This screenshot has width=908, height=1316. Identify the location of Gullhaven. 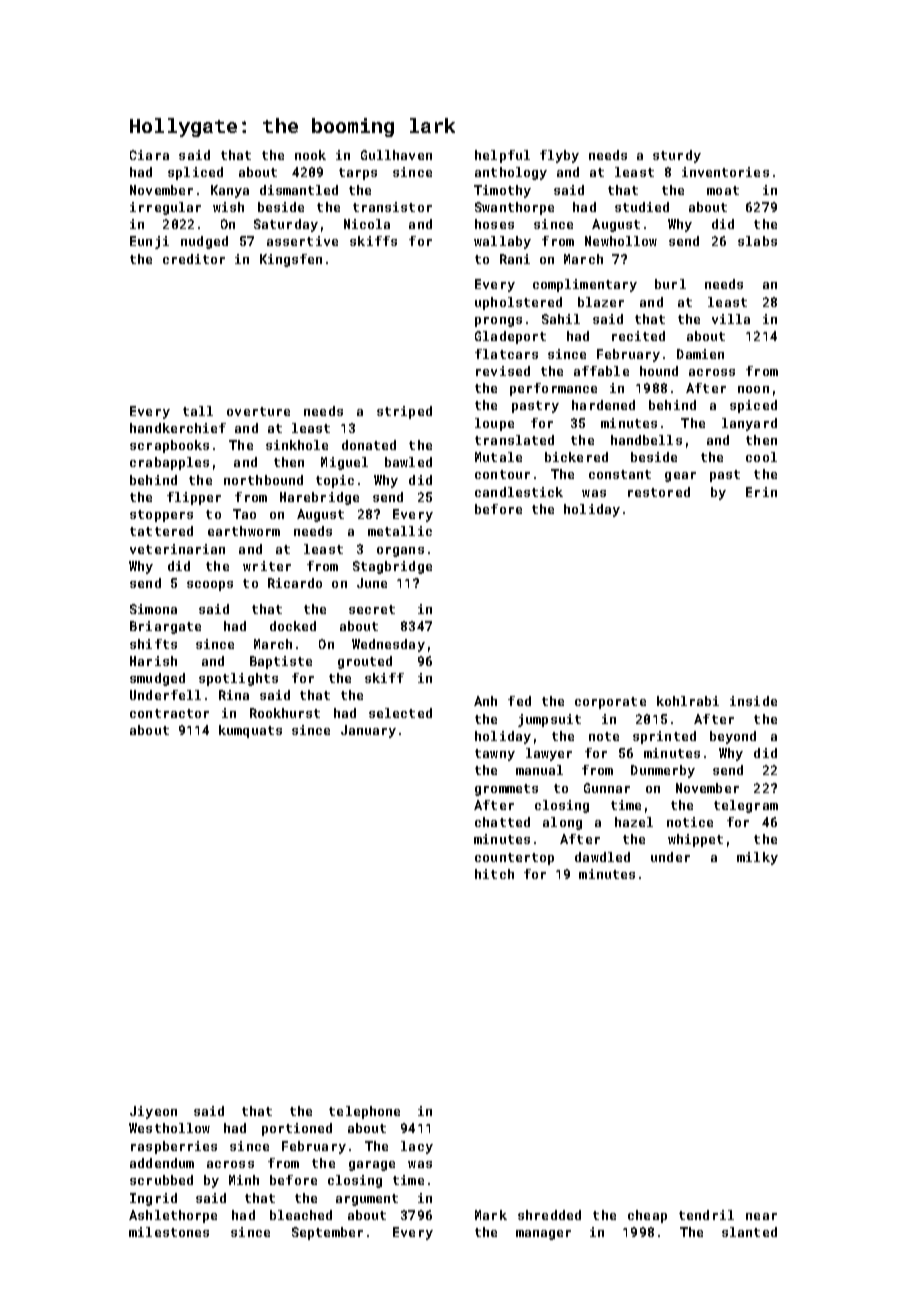
(396, 155).
